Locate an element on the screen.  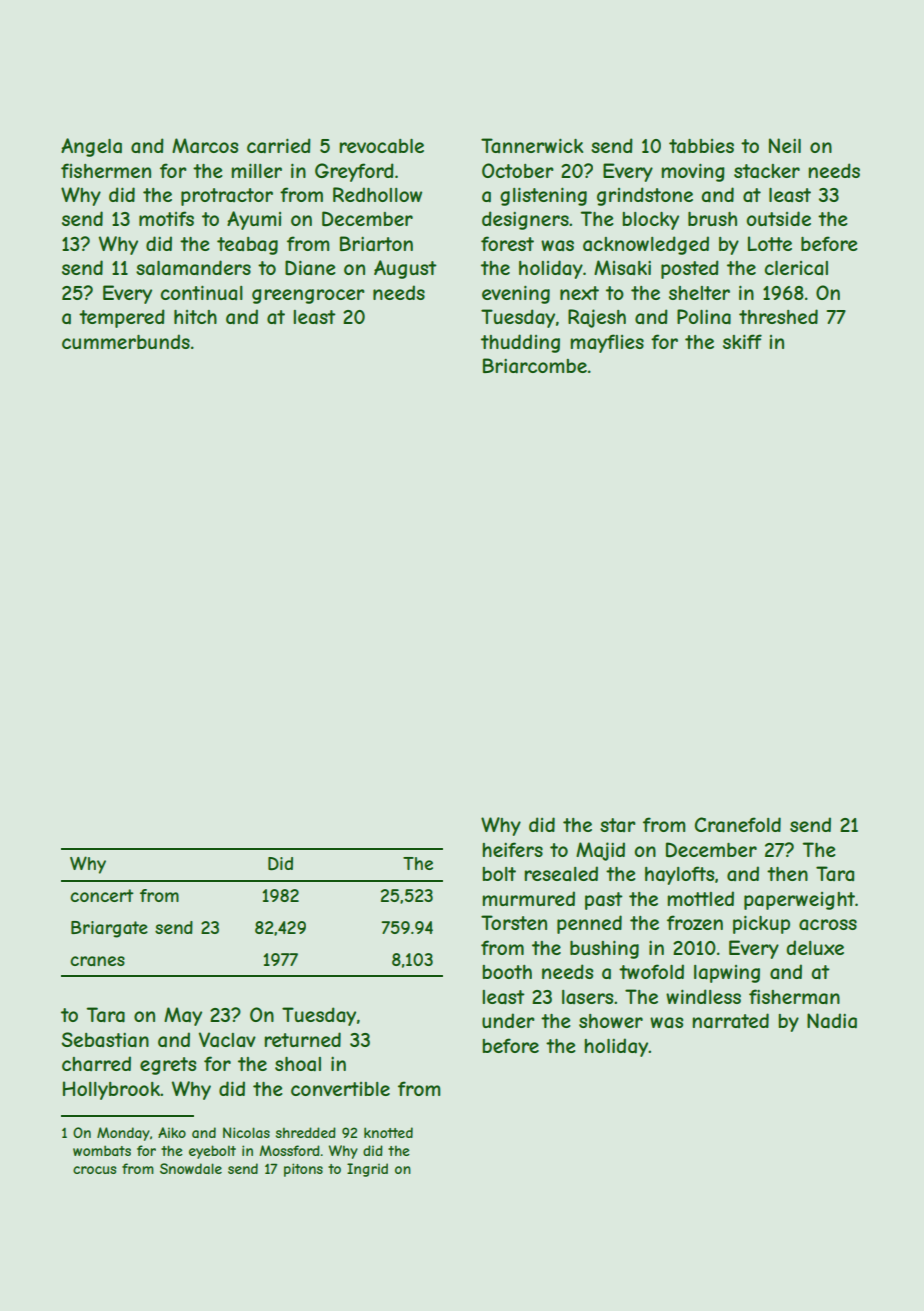
shower is located at coordinates (611, 1021).
